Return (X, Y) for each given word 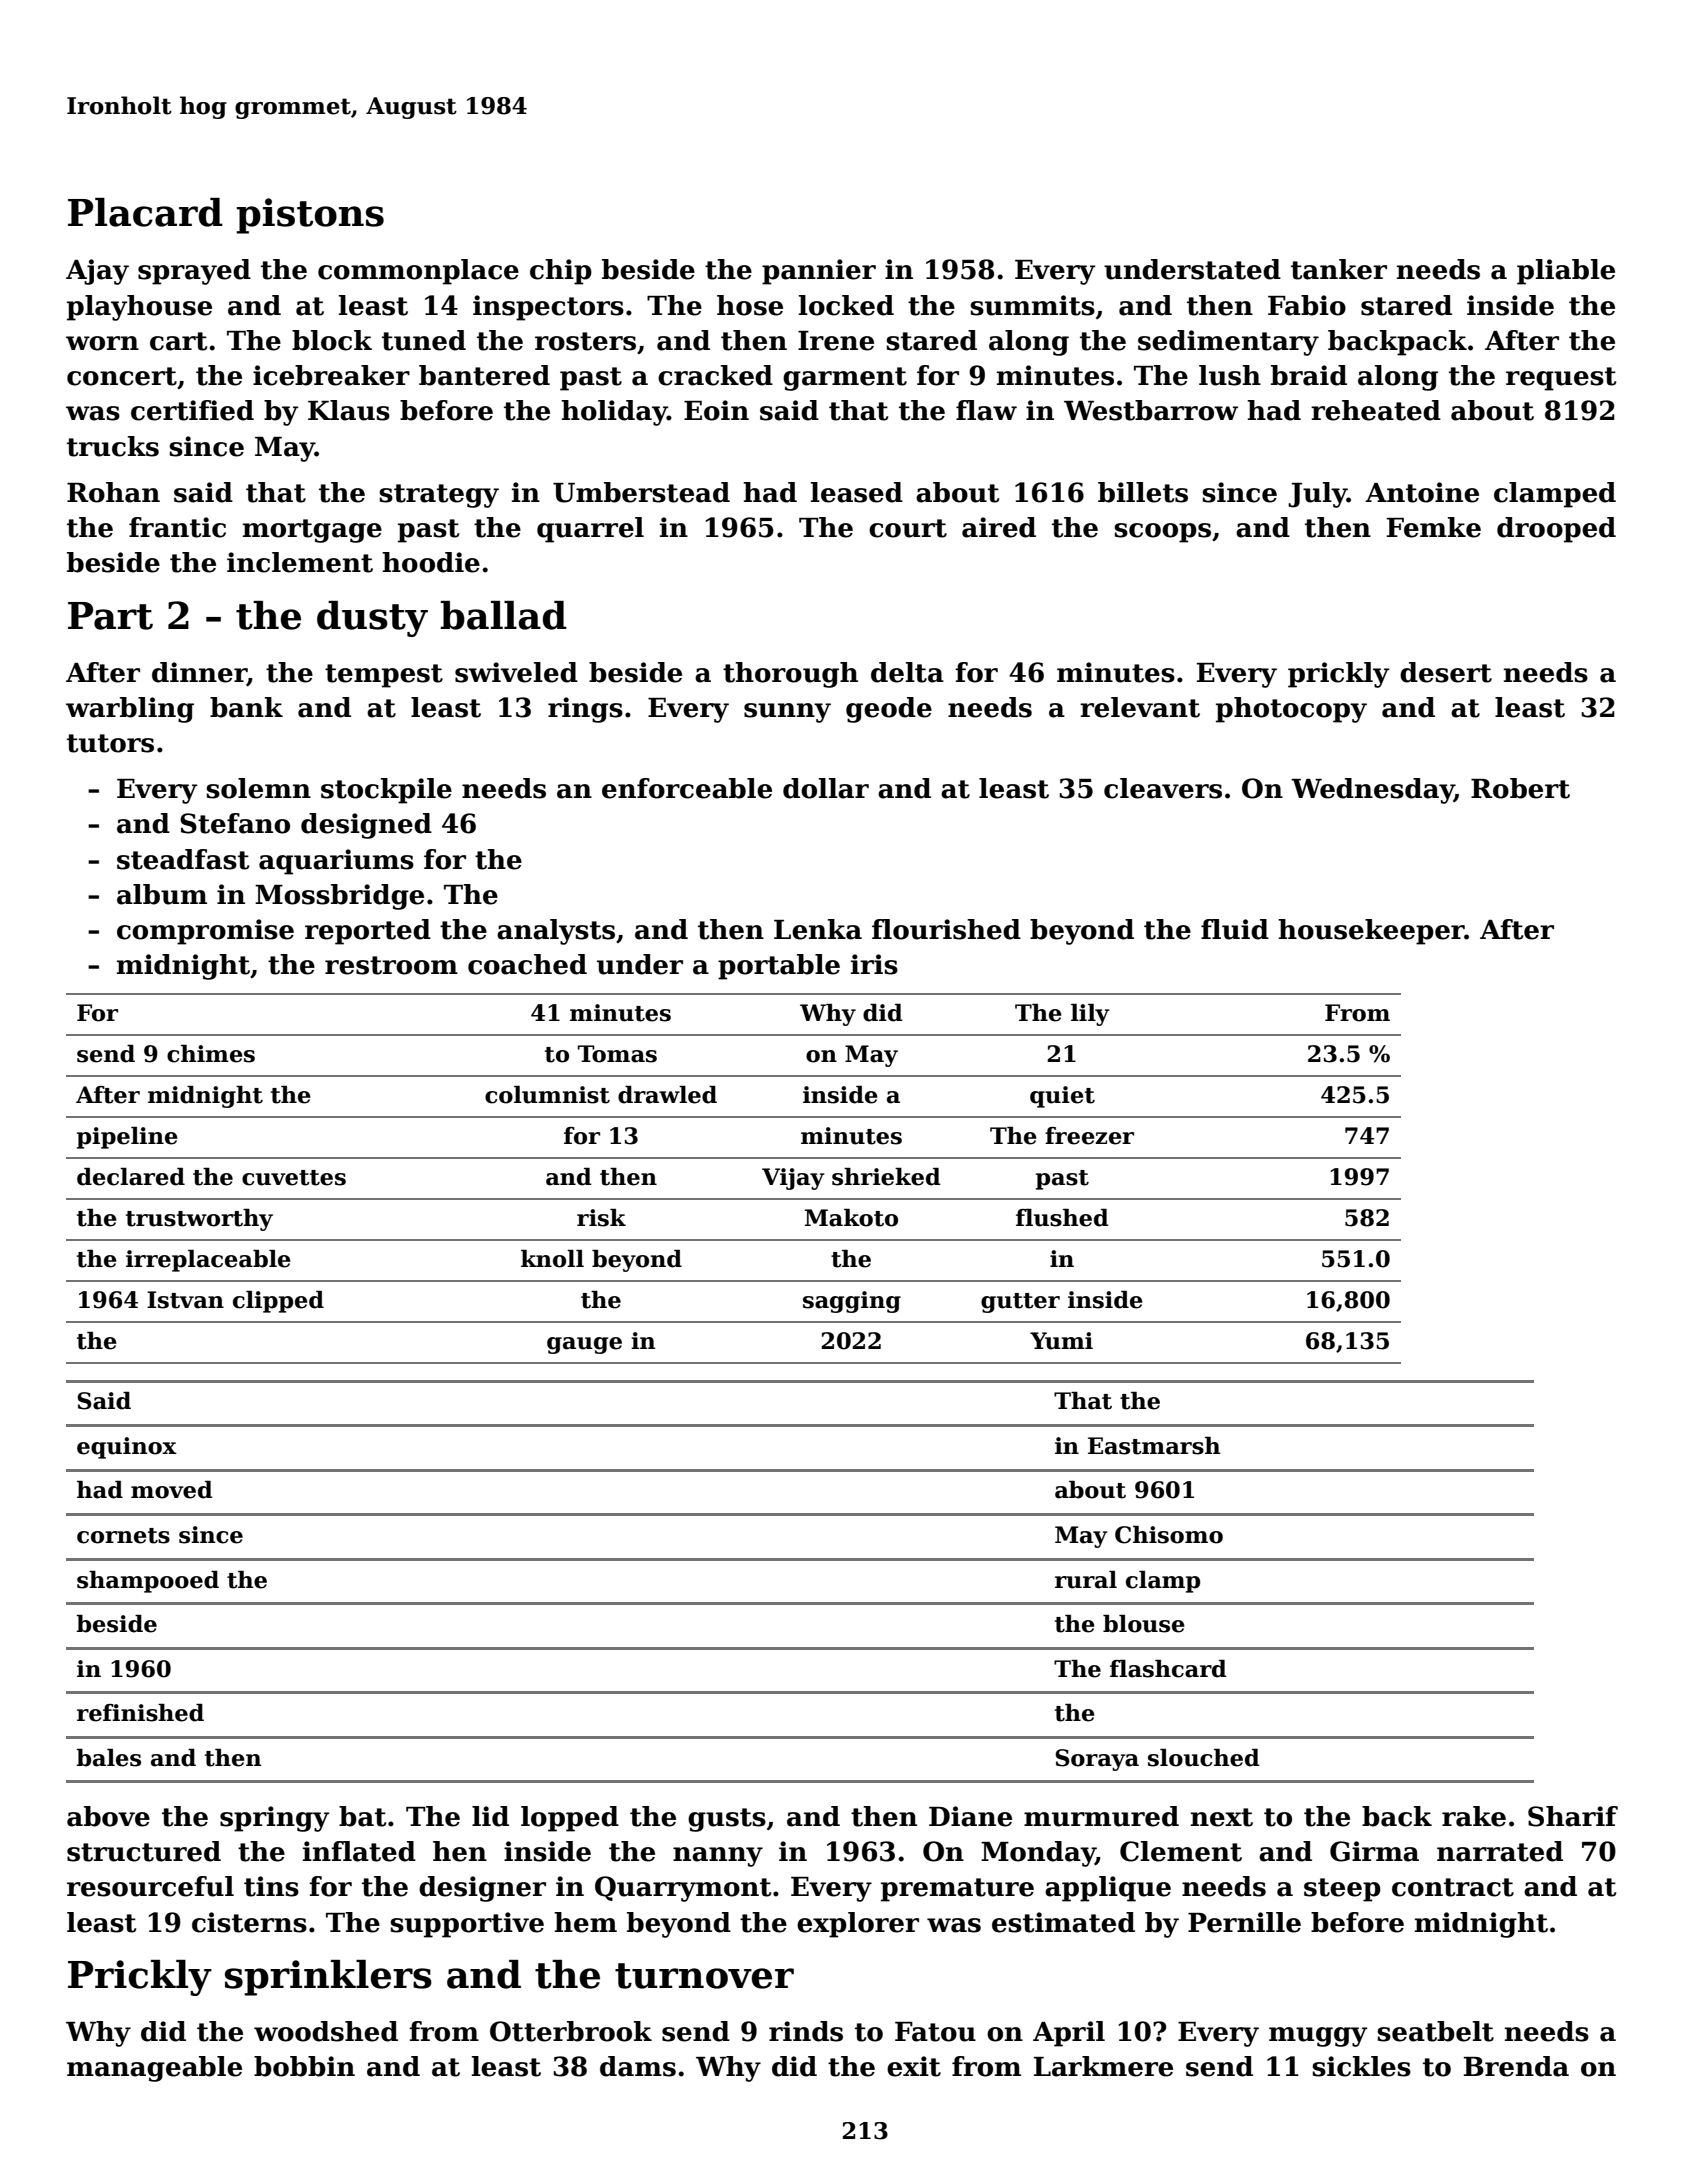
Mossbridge (339, 897)
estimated (1063, 1922)
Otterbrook (571, 2031)
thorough (790, 675)
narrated (1500, 1851)
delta (907, 672)
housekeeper (1371, 932)
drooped (1556, 530)
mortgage (312, 531)
